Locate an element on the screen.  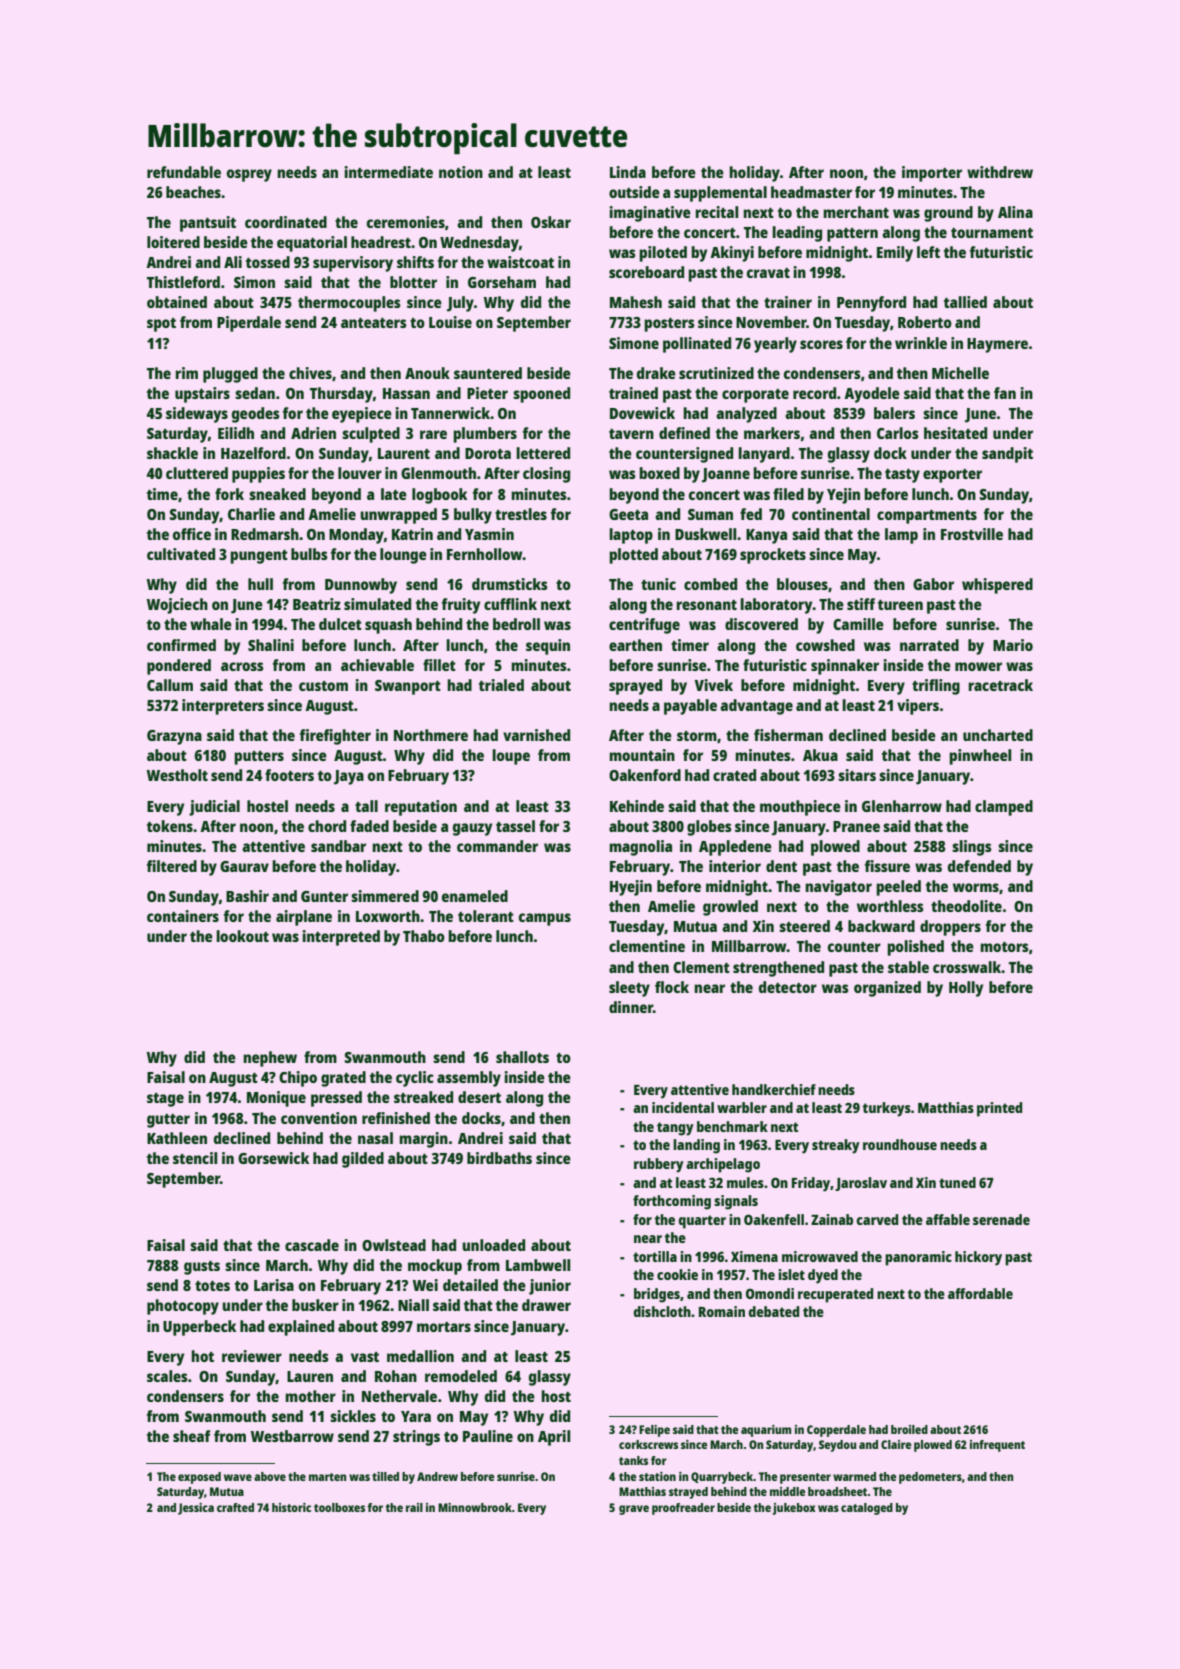
compartments is located at coordinates (927, 517).
